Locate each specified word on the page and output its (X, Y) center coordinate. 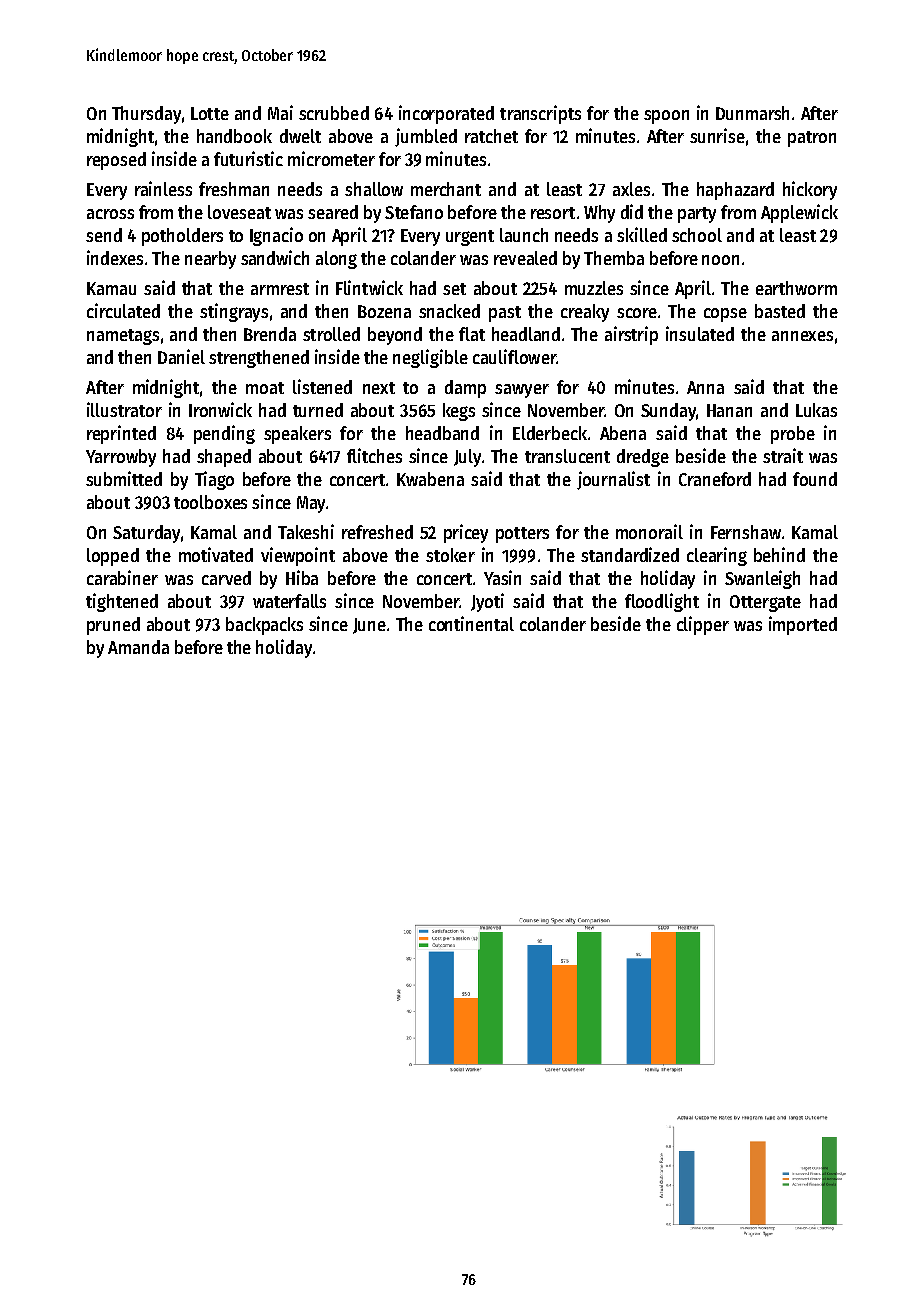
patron (812, 139)
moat (265, 388)
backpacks (264, 626)
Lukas (816, 410)
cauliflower (514, 356)
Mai (280, 112)
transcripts (540, 114)
